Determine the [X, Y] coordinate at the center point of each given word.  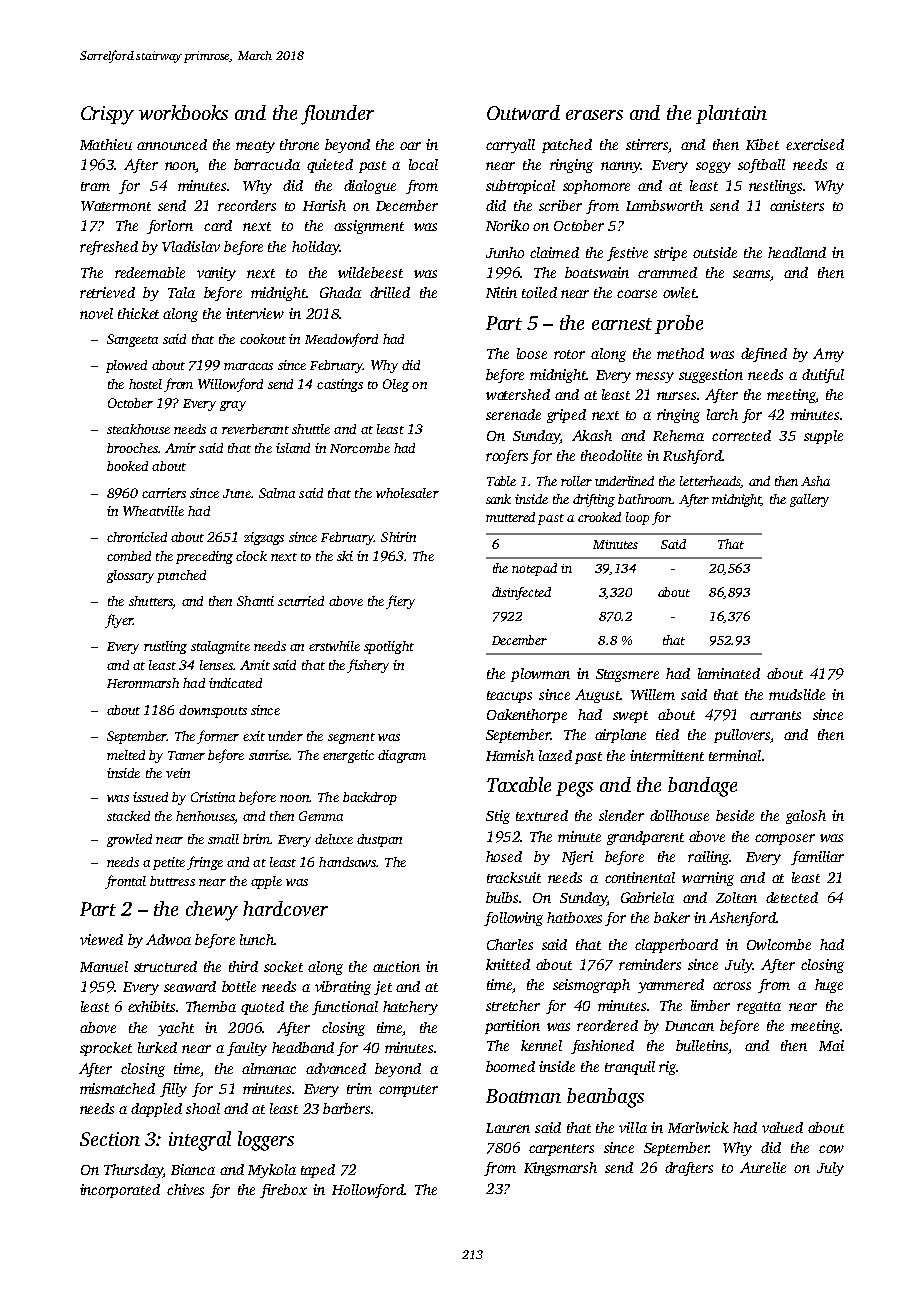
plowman [540, 675]
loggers [266, 1141]
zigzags [264, 538]
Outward [523, 112]
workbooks [183, 112]
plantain [731, 114]
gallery [809, 500]
